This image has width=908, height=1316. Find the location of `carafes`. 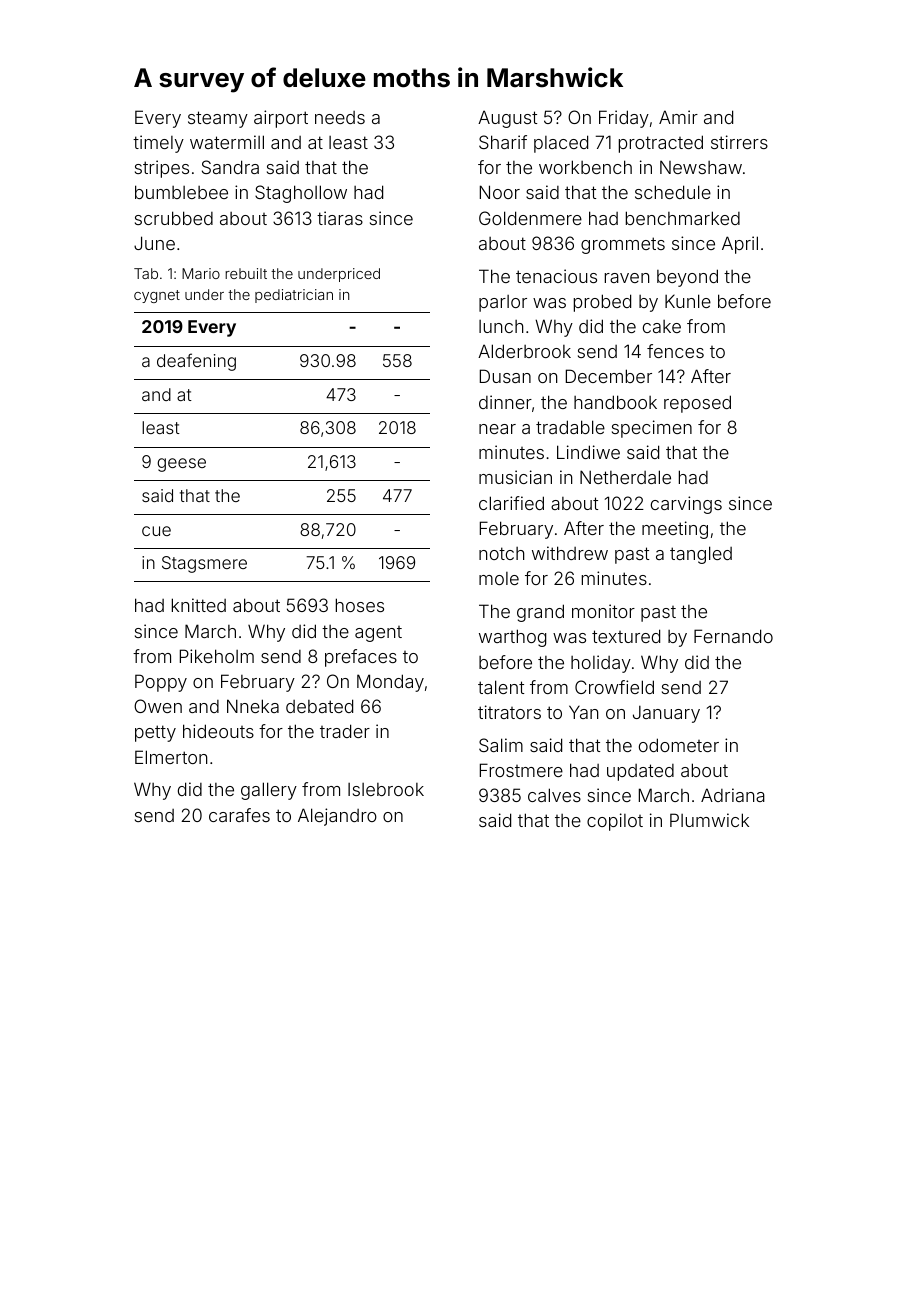

carafes is located at coordinates (239, 815).
